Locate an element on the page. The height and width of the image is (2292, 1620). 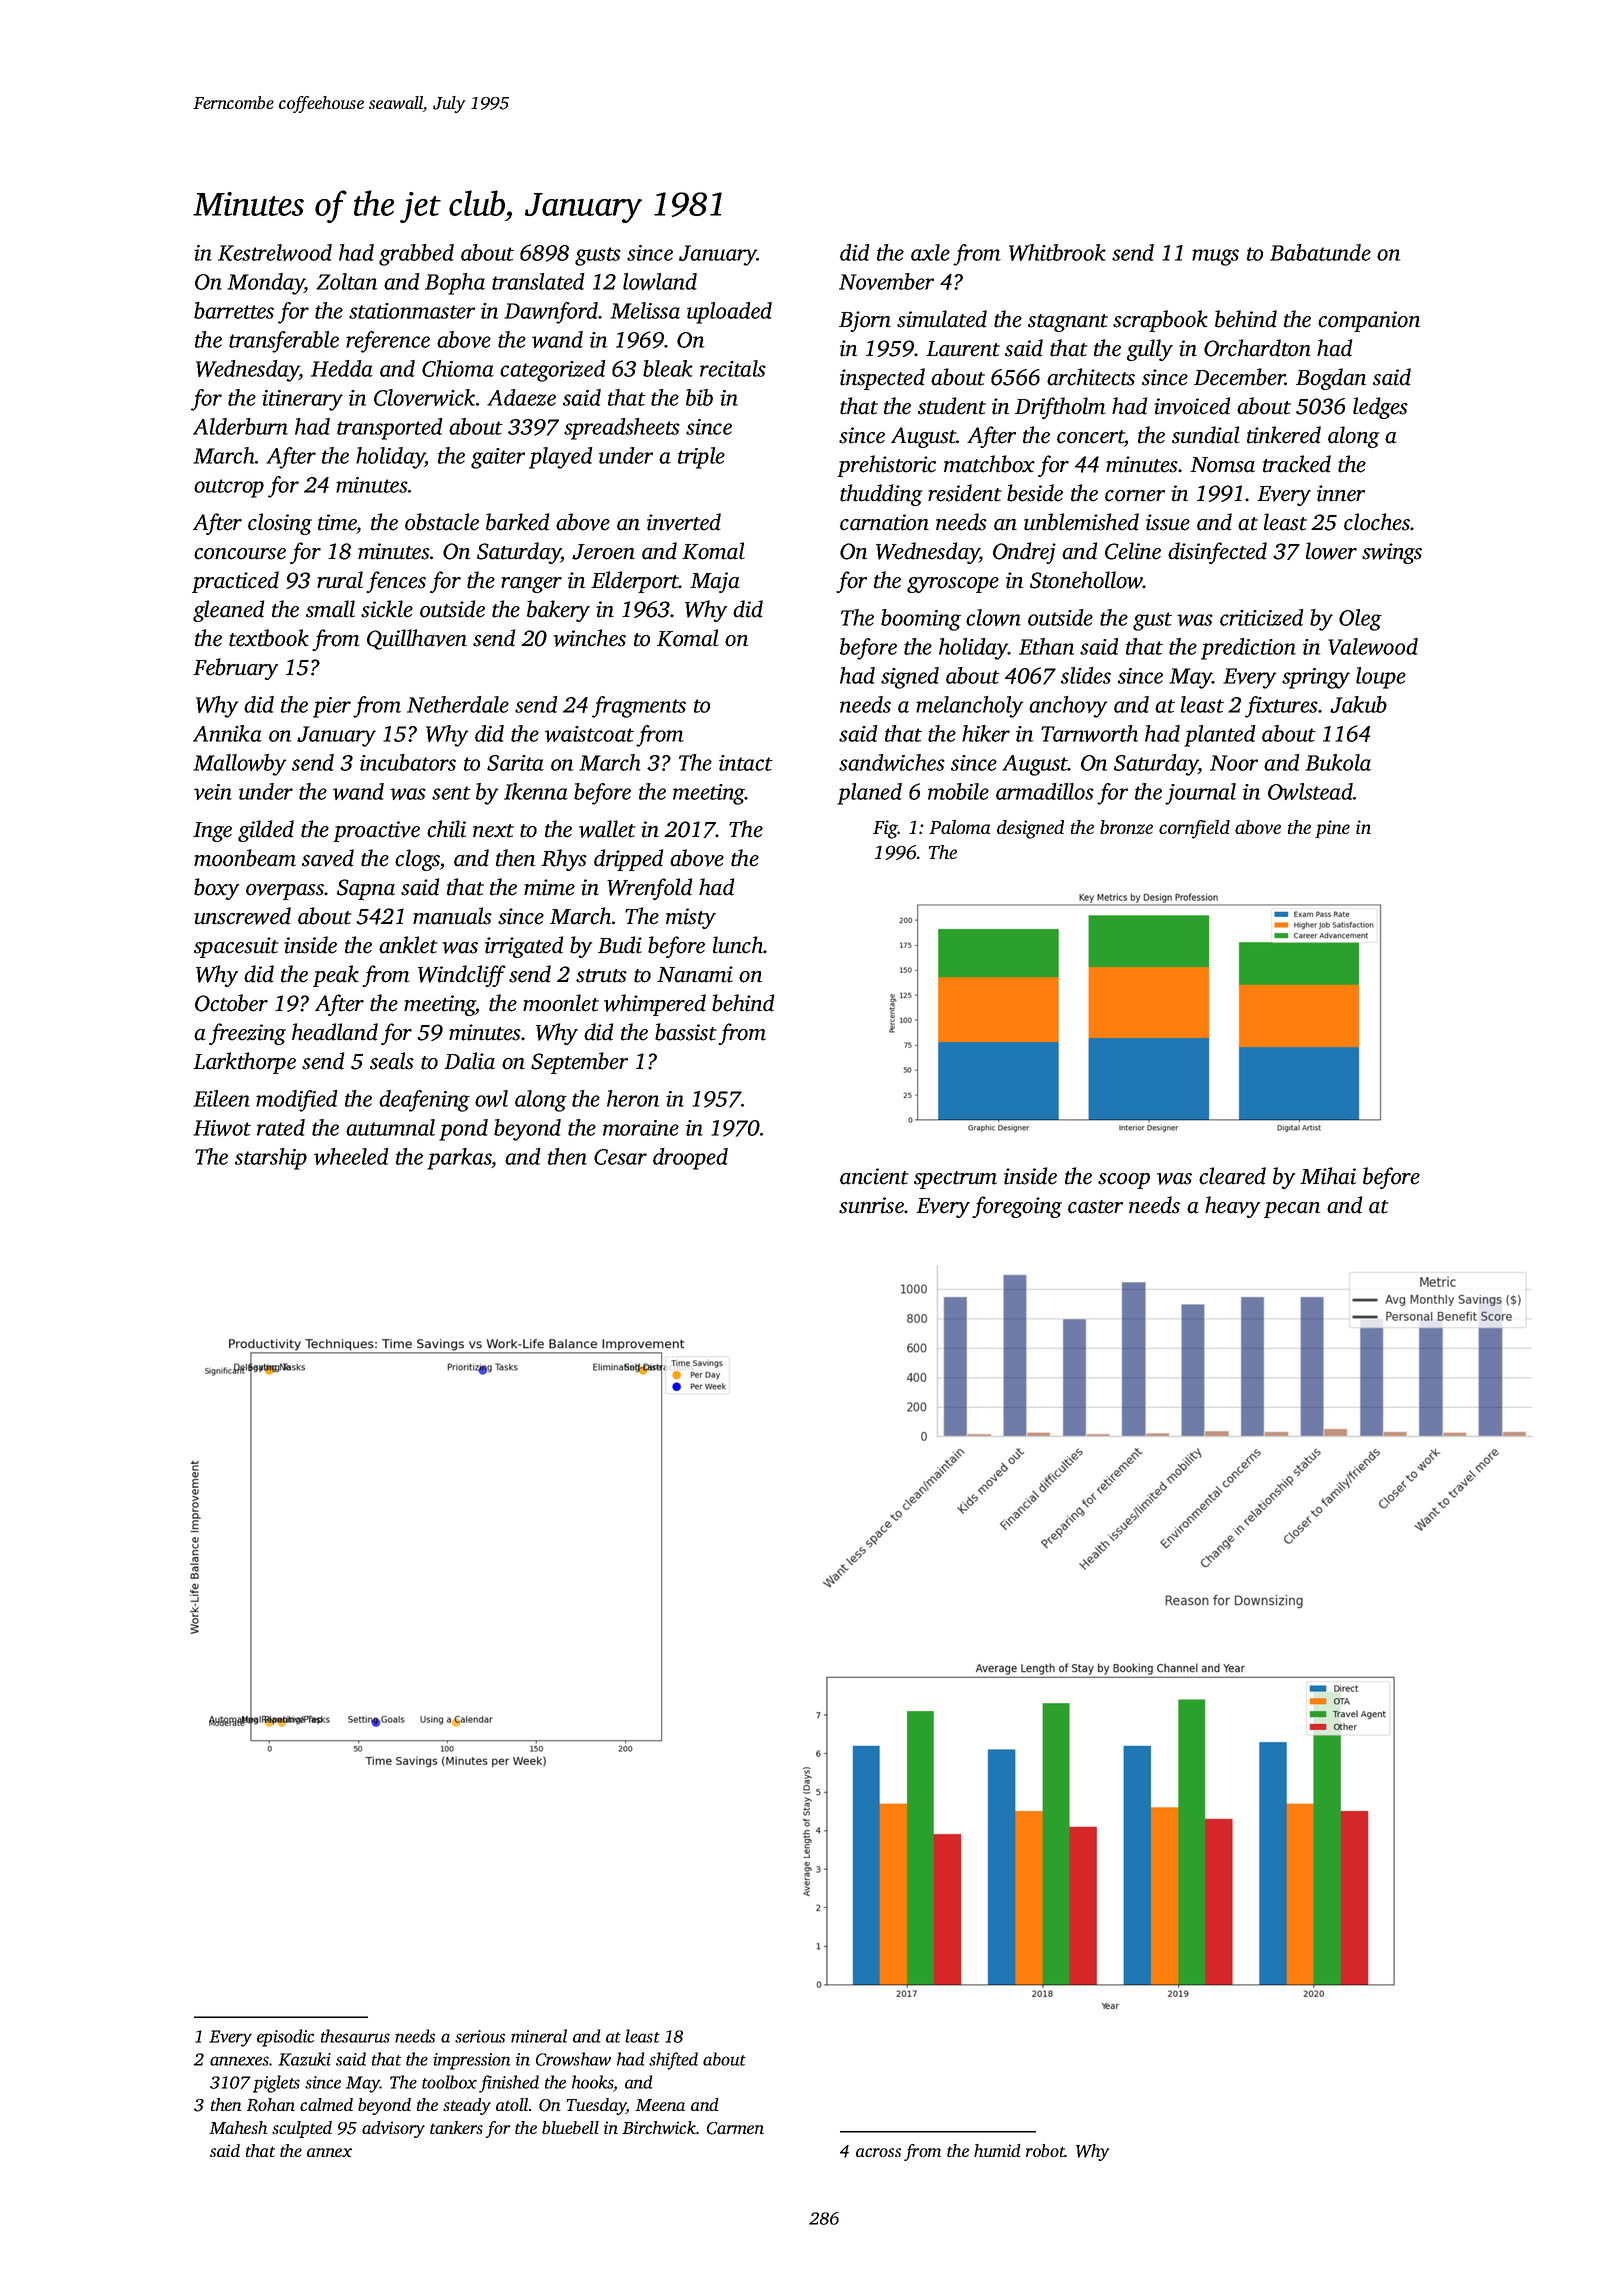
reference is located at coordinates (388, 342).
